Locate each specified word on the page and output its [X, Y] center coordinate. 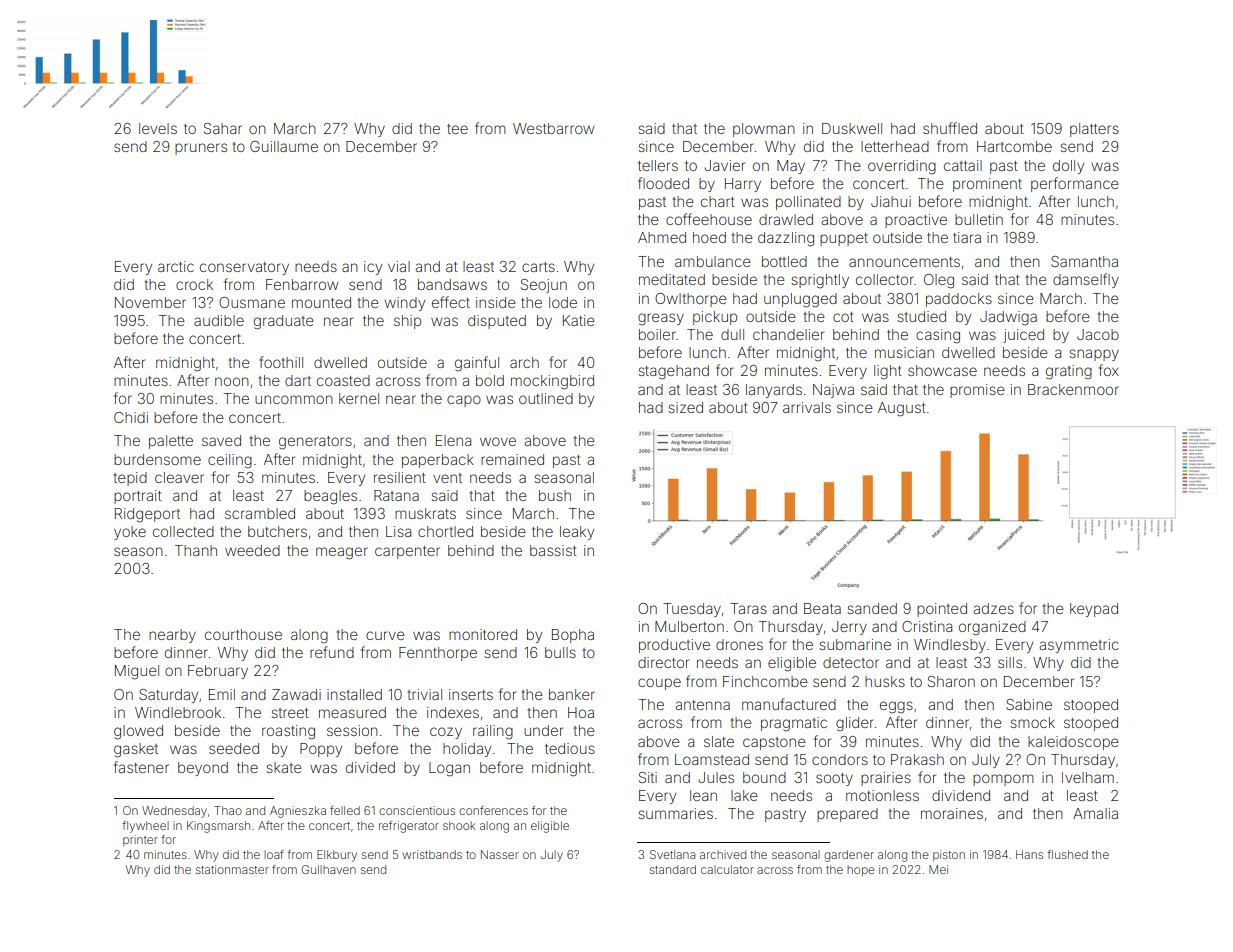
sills [1010, 662]
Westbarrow [553, 128]
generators [315, 443]
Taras [748, 608]
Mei [938, 869]
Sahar [223, 128]
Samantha [1084, 261]
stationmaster [232, 869]
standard [673, 869]
